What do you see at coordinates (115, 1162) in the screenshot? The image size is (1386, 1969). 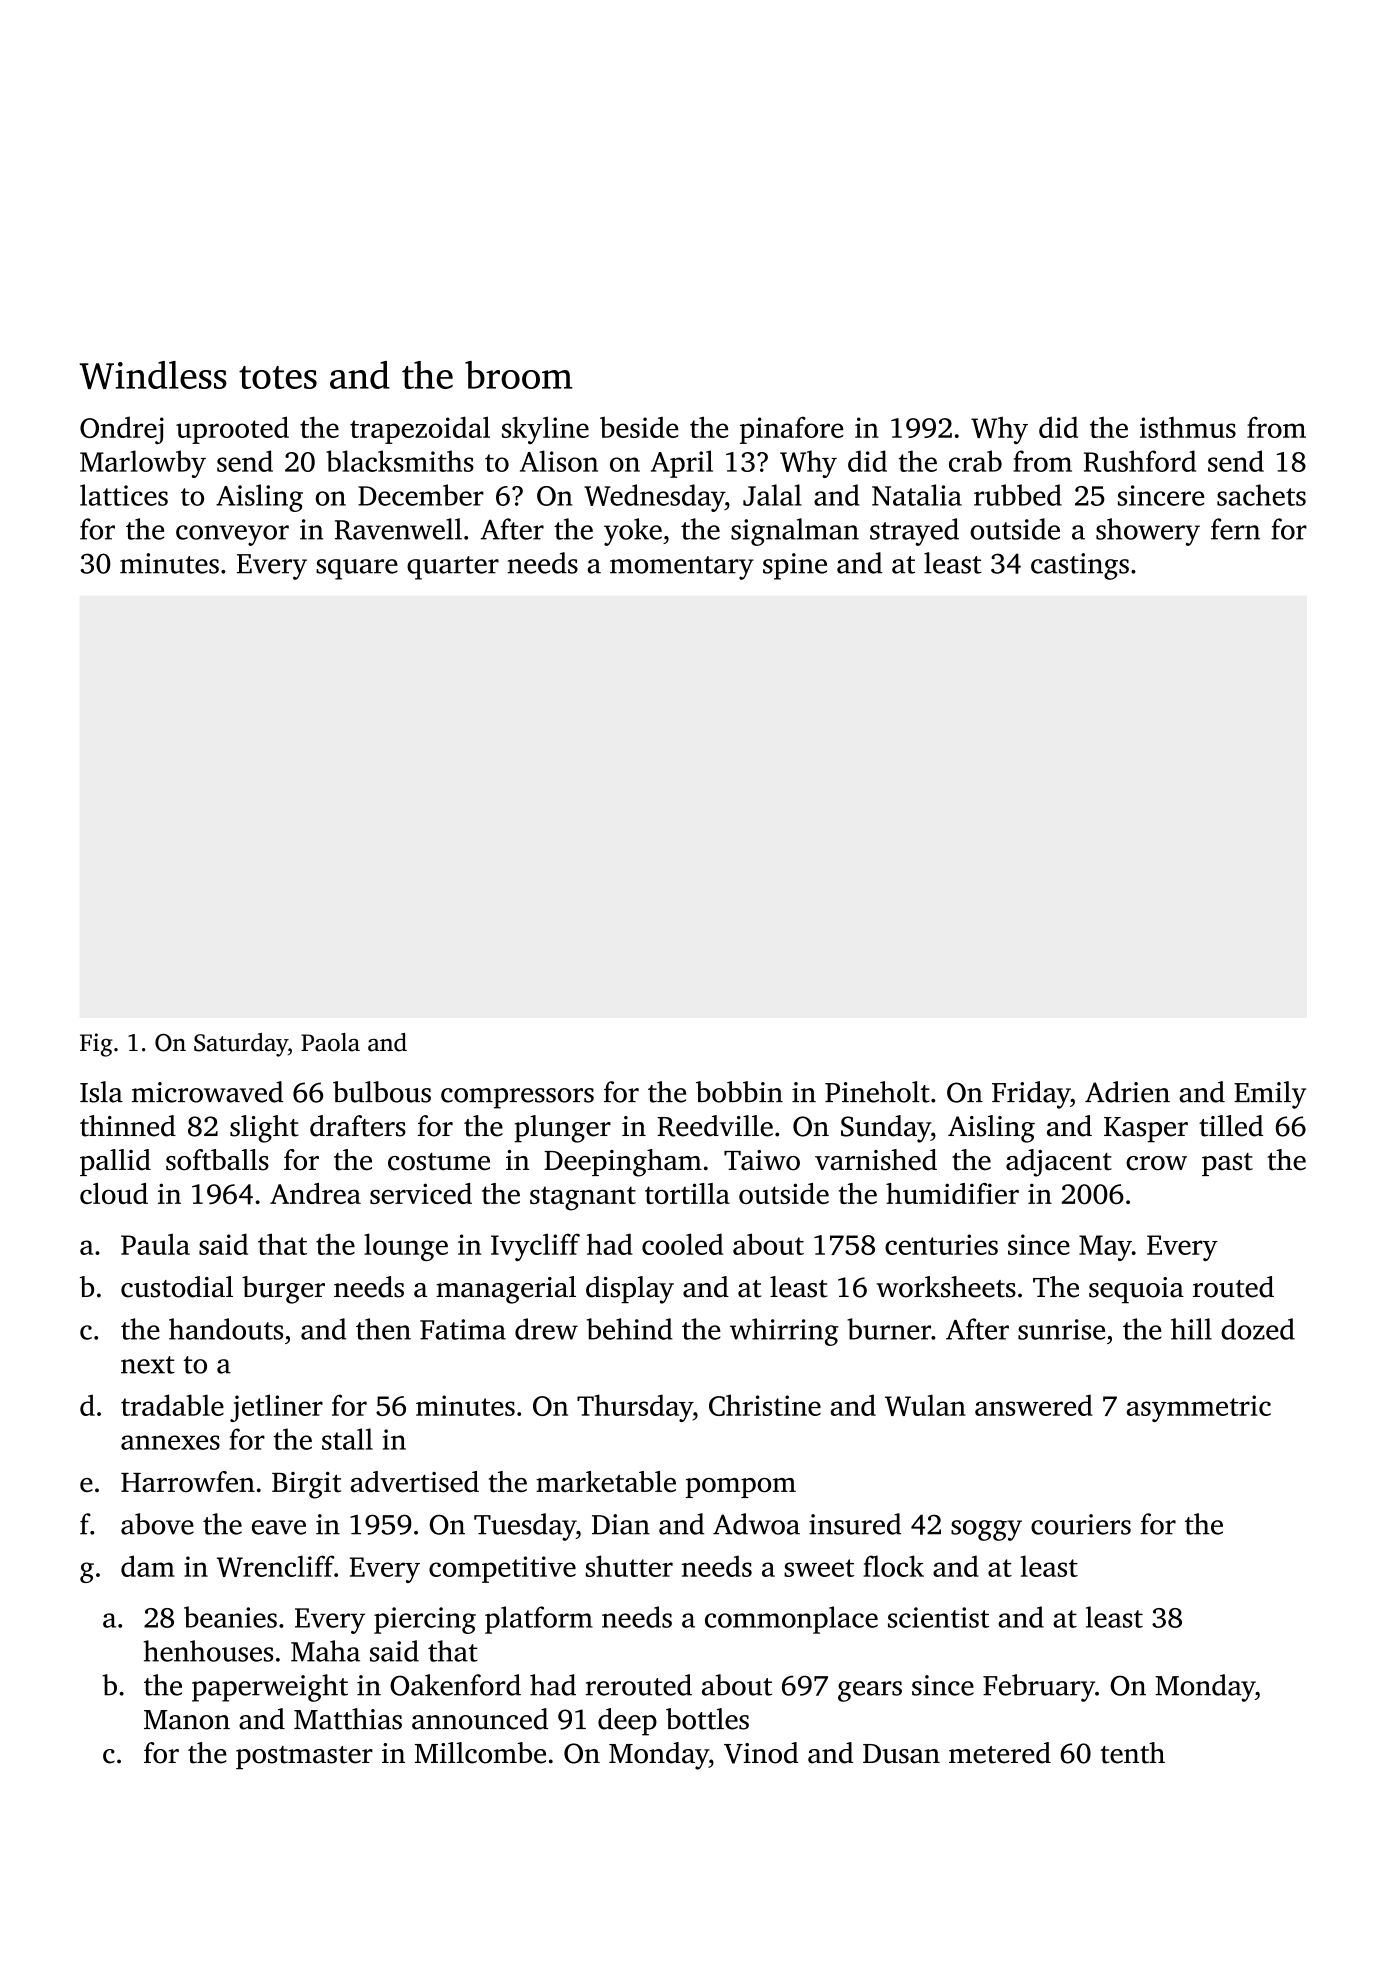 I see `pallid` at bounding box center [115, 1162].
